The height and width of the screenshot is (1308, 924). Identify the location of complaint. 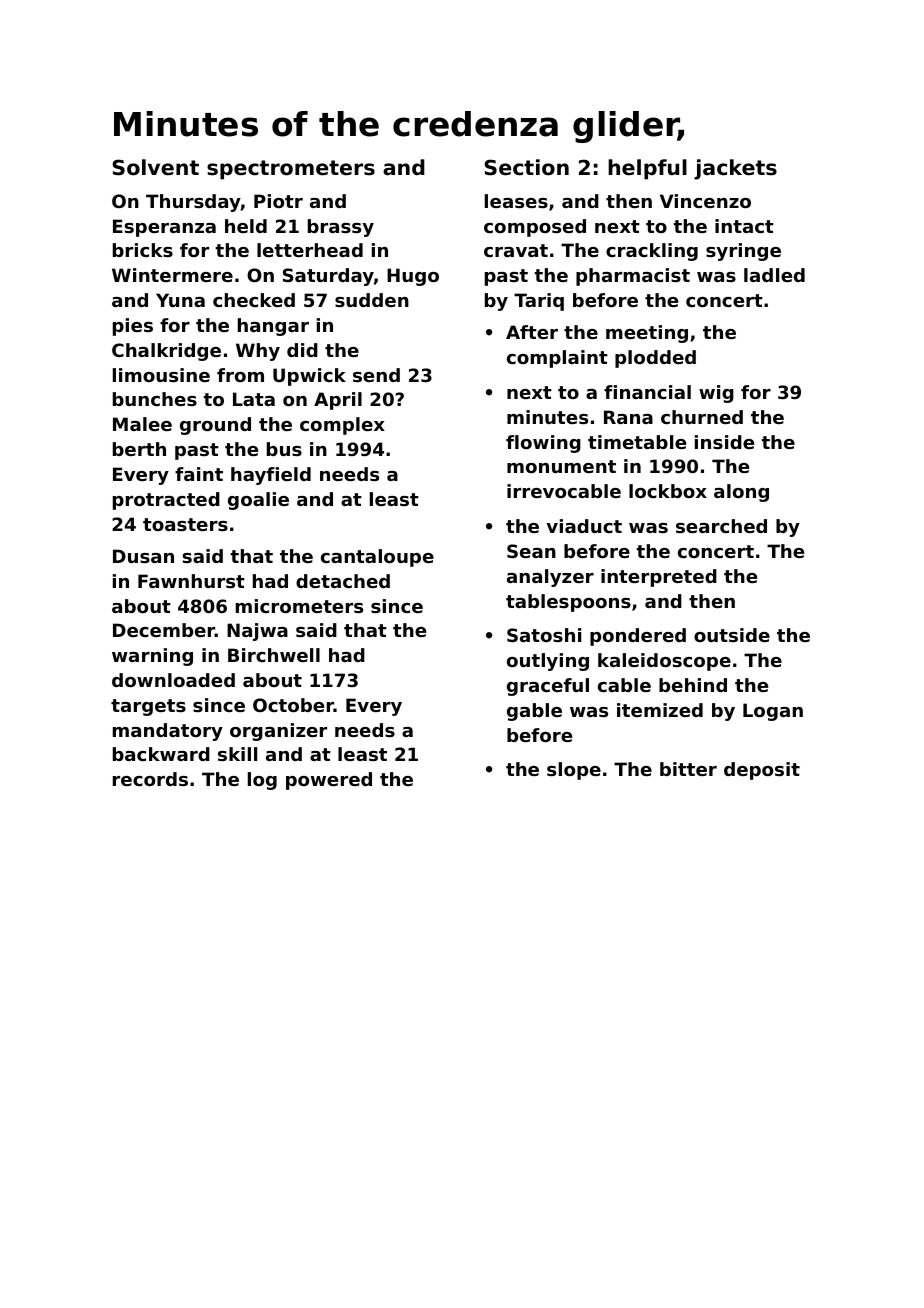
(557, 359).
